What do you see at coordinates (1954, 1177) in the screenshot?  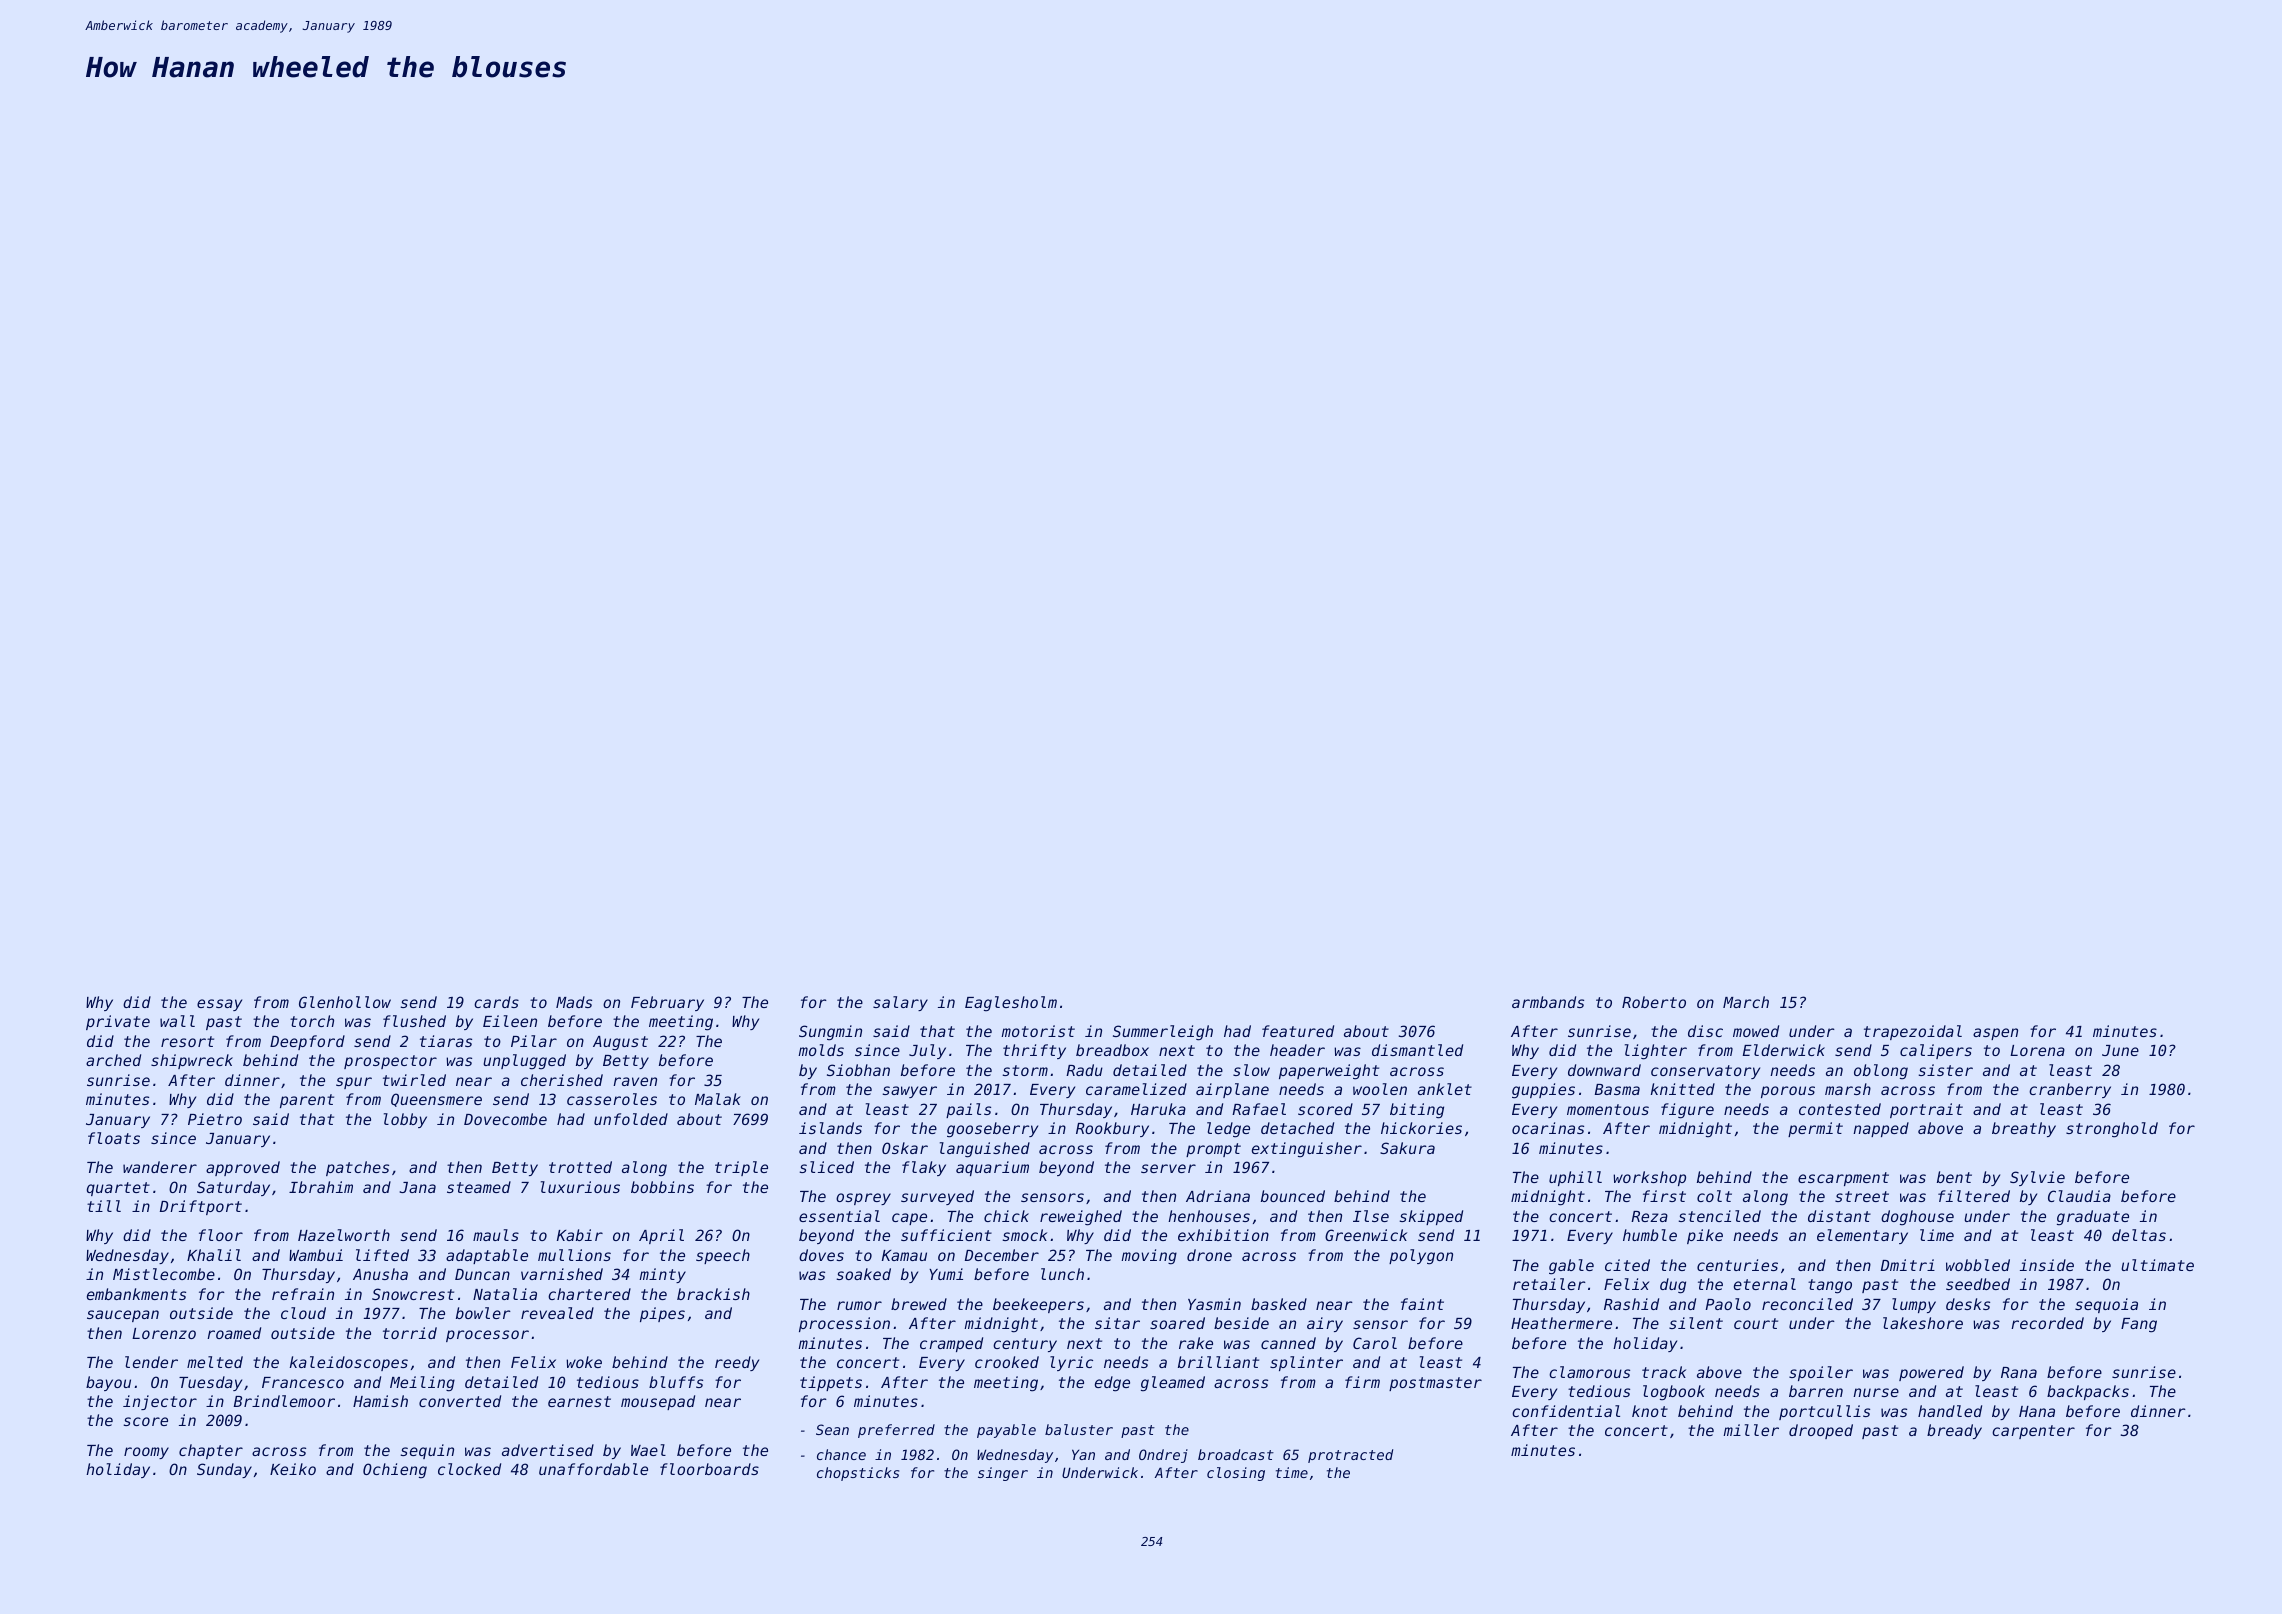 I see `bent` at bounding box center [1954, 1177].
